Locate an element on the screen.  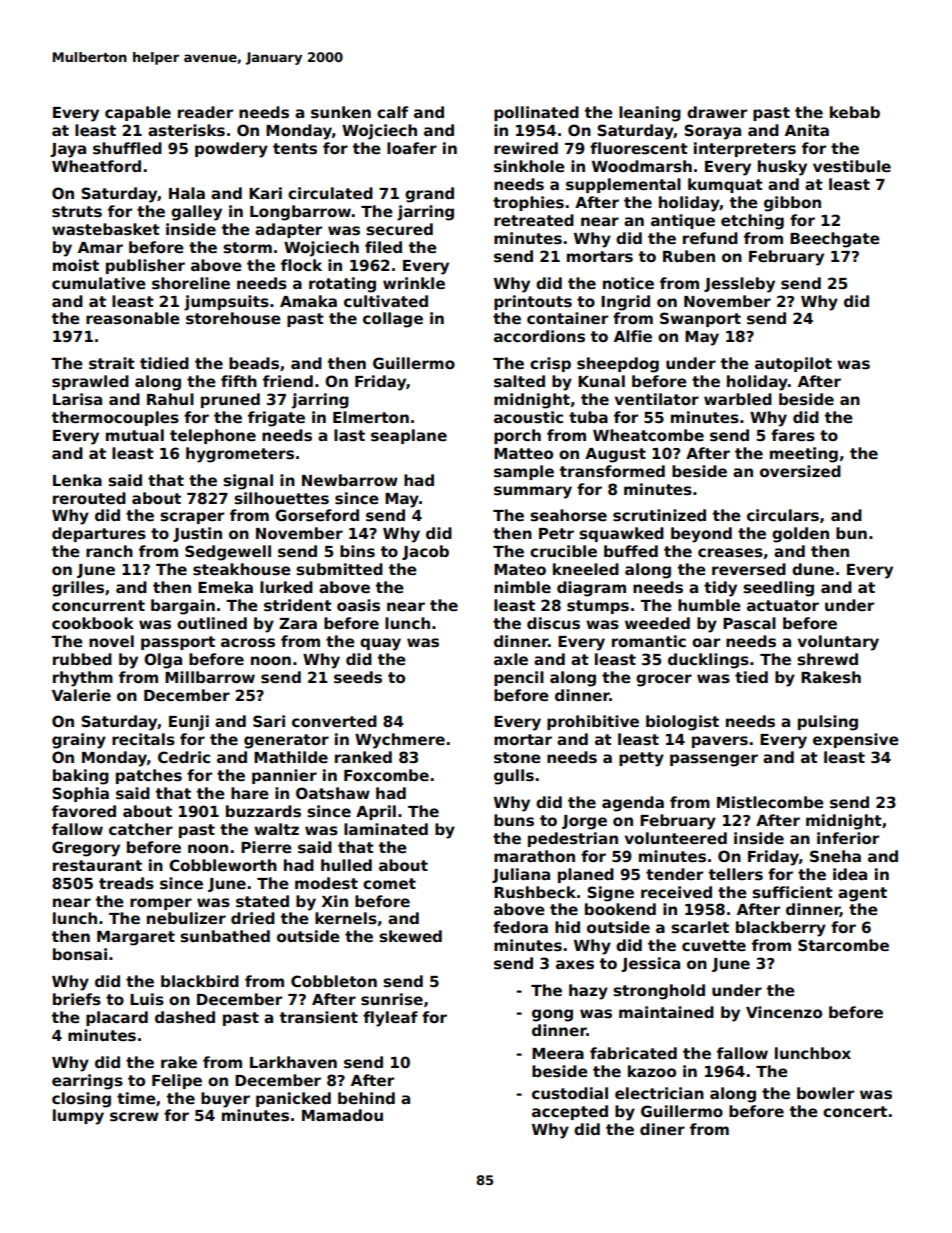
fares is located at coordinates (793, 435).
